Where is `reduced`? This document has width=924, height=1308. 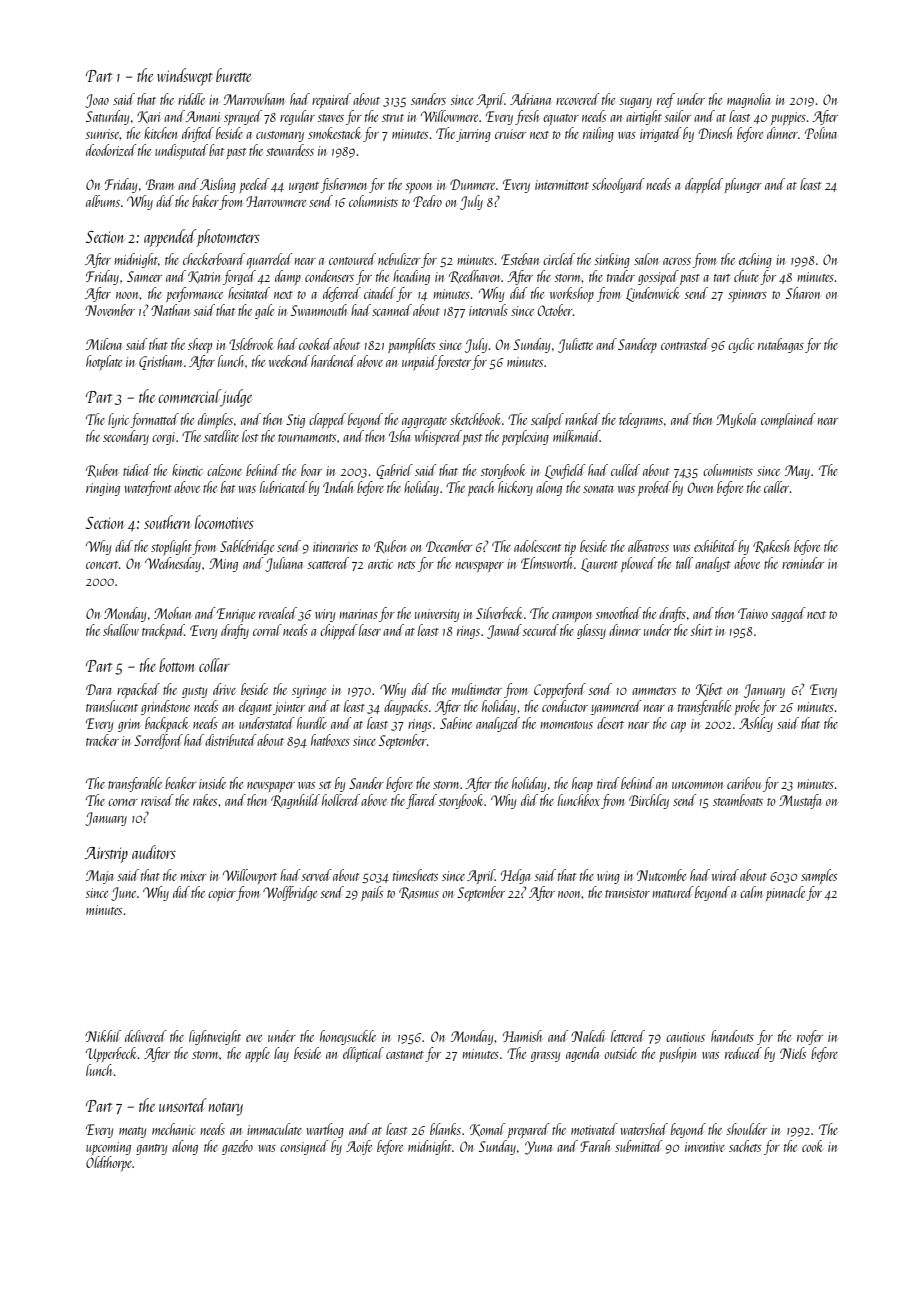 reduced is located at coordinates (743, 1053).
